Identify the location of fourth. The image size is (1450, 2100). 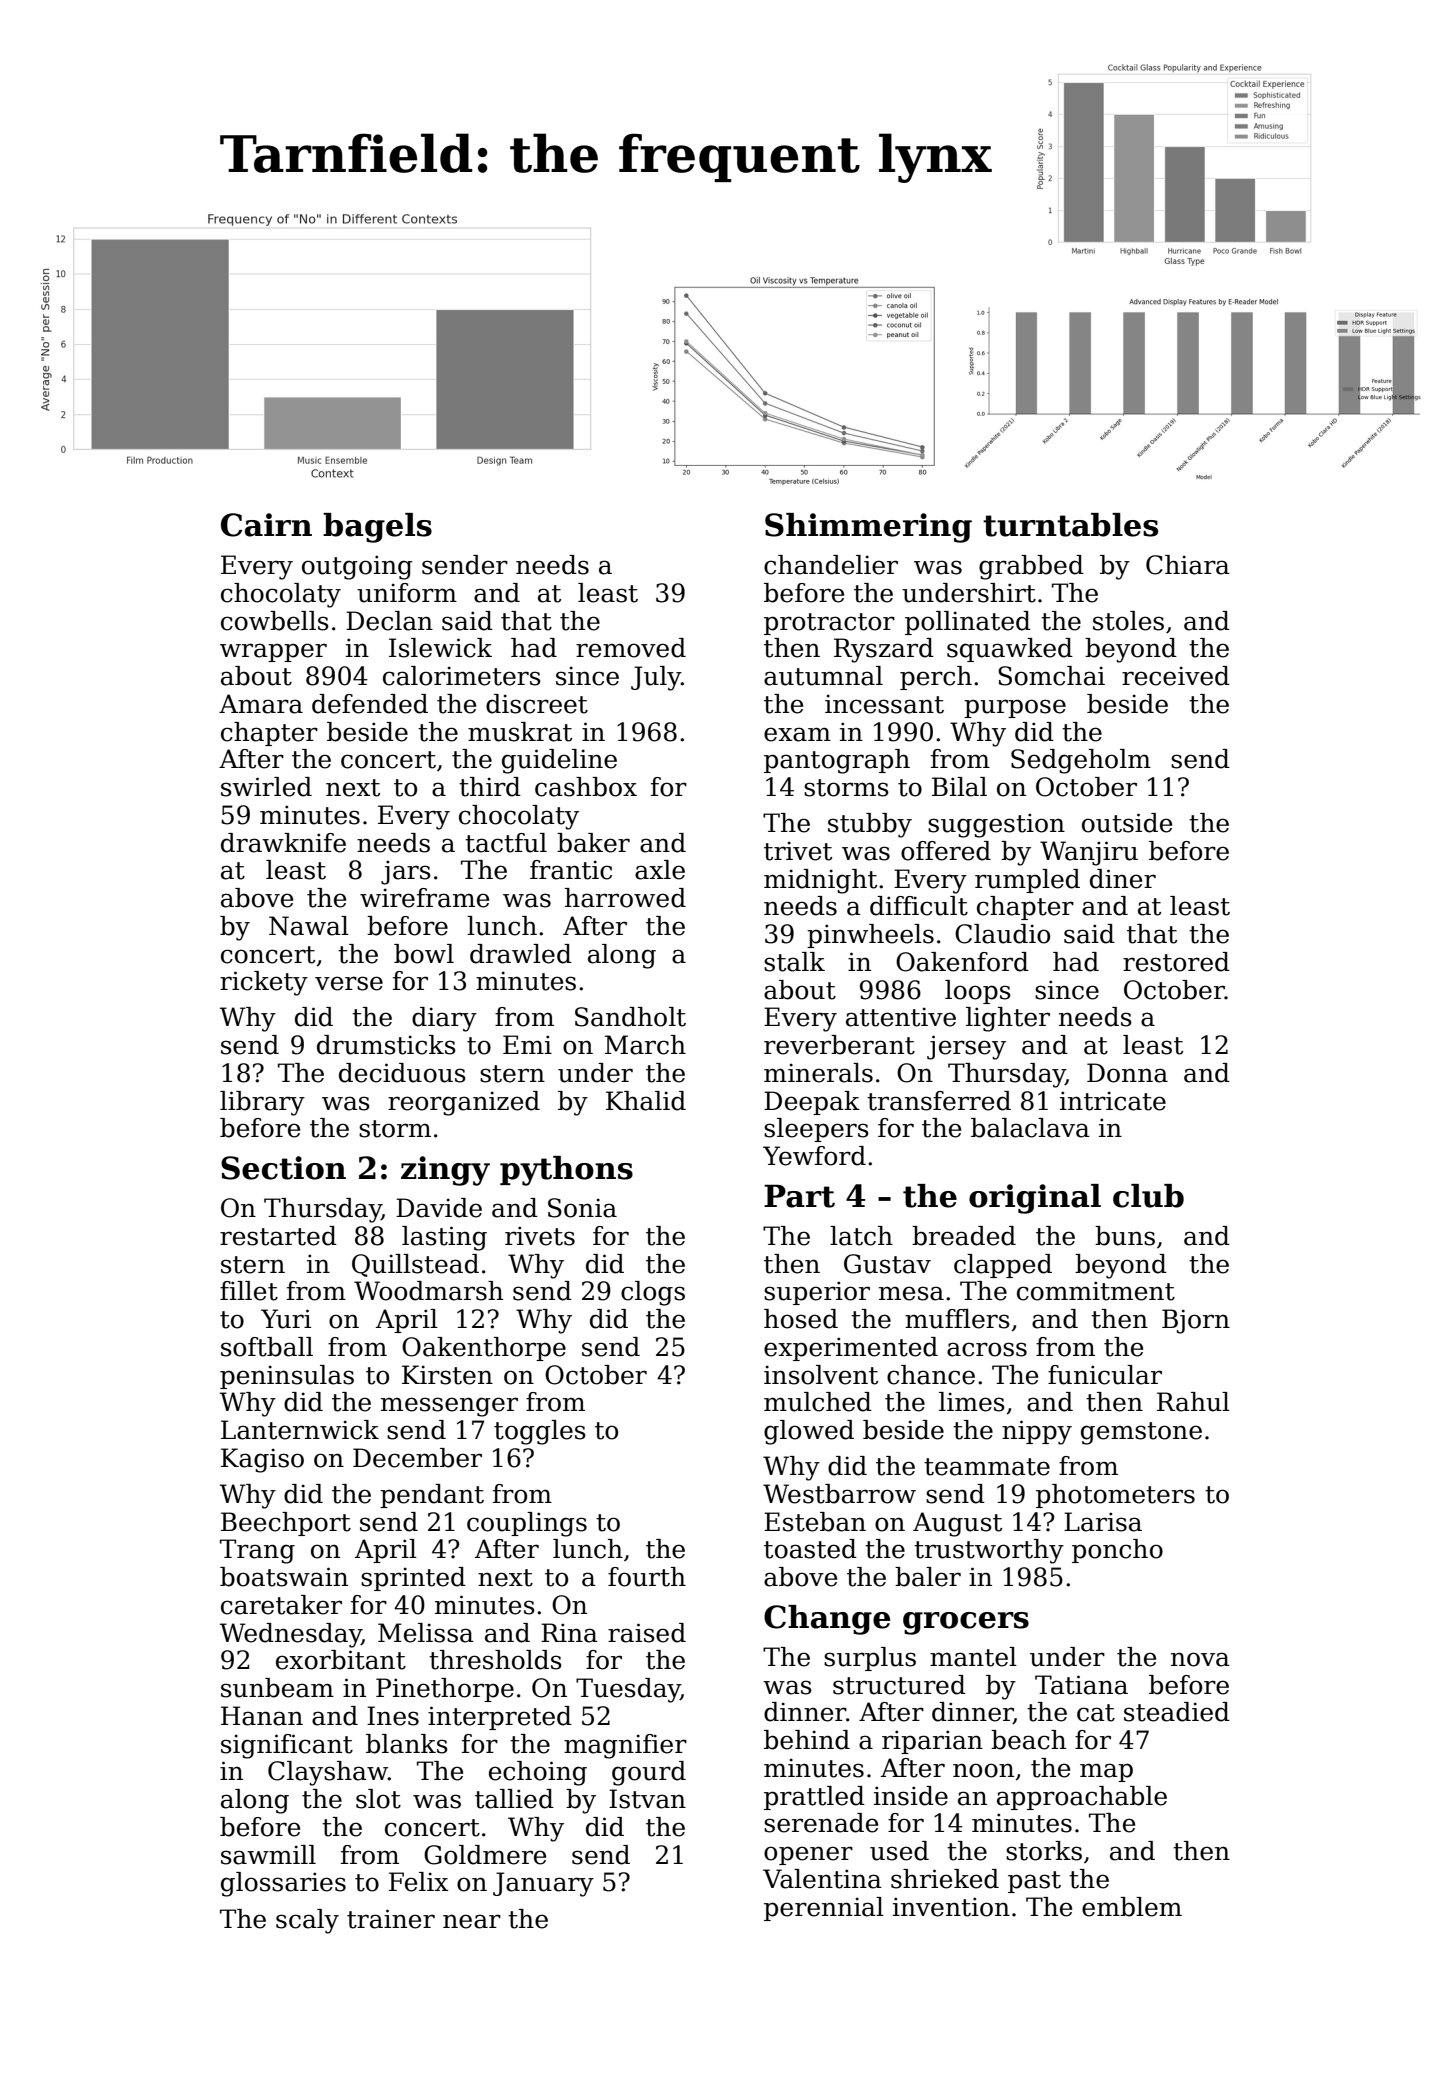
(647, 1577).
